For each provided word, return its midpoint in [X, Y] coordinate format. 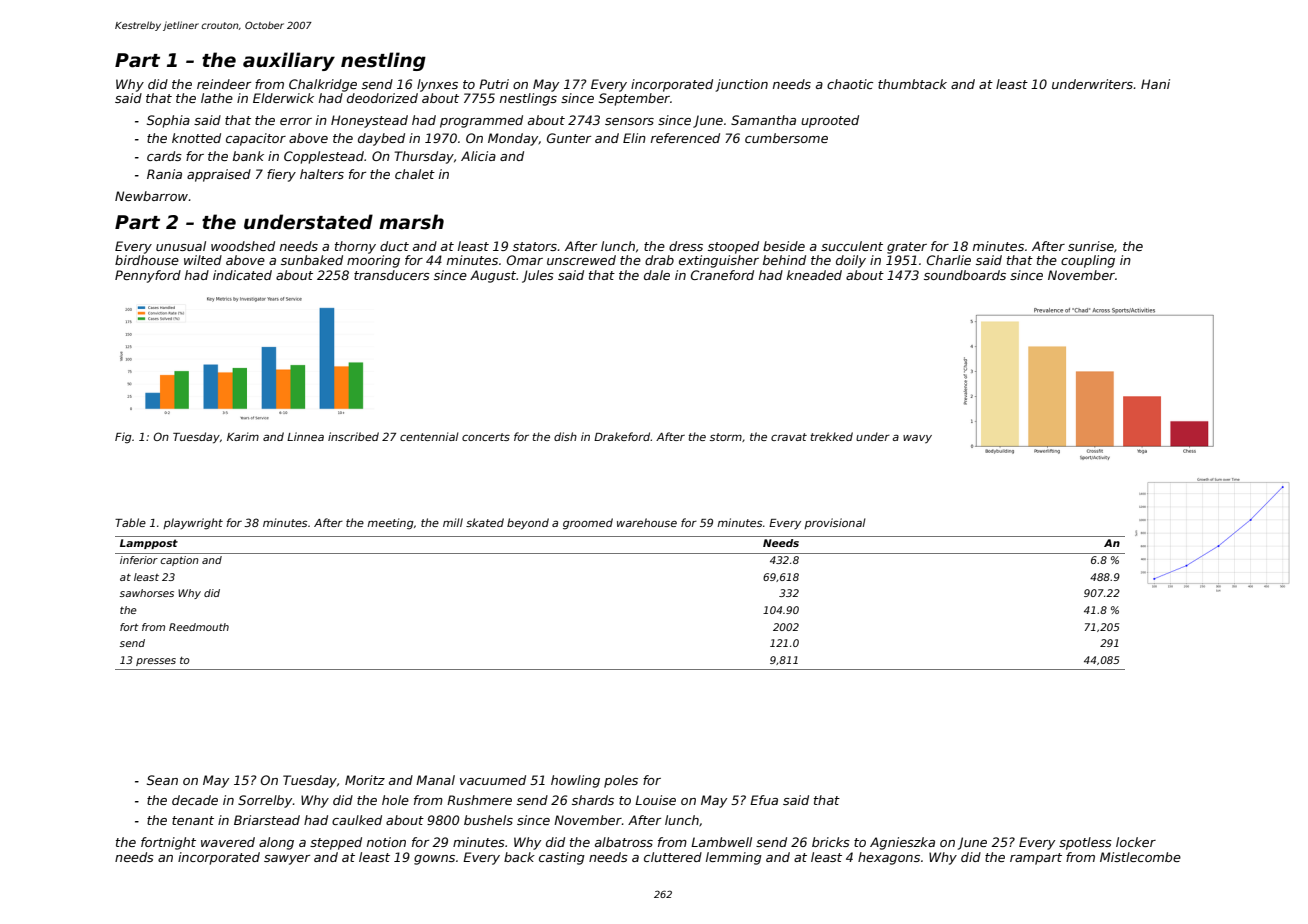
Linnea [305, 436]
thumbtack [912, 84]
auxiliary [289, 61]
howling [575, 781]
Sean [162, 780]
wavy [917, 438]
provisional [835, 523]
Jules [538, 276]
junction [741, 85]
